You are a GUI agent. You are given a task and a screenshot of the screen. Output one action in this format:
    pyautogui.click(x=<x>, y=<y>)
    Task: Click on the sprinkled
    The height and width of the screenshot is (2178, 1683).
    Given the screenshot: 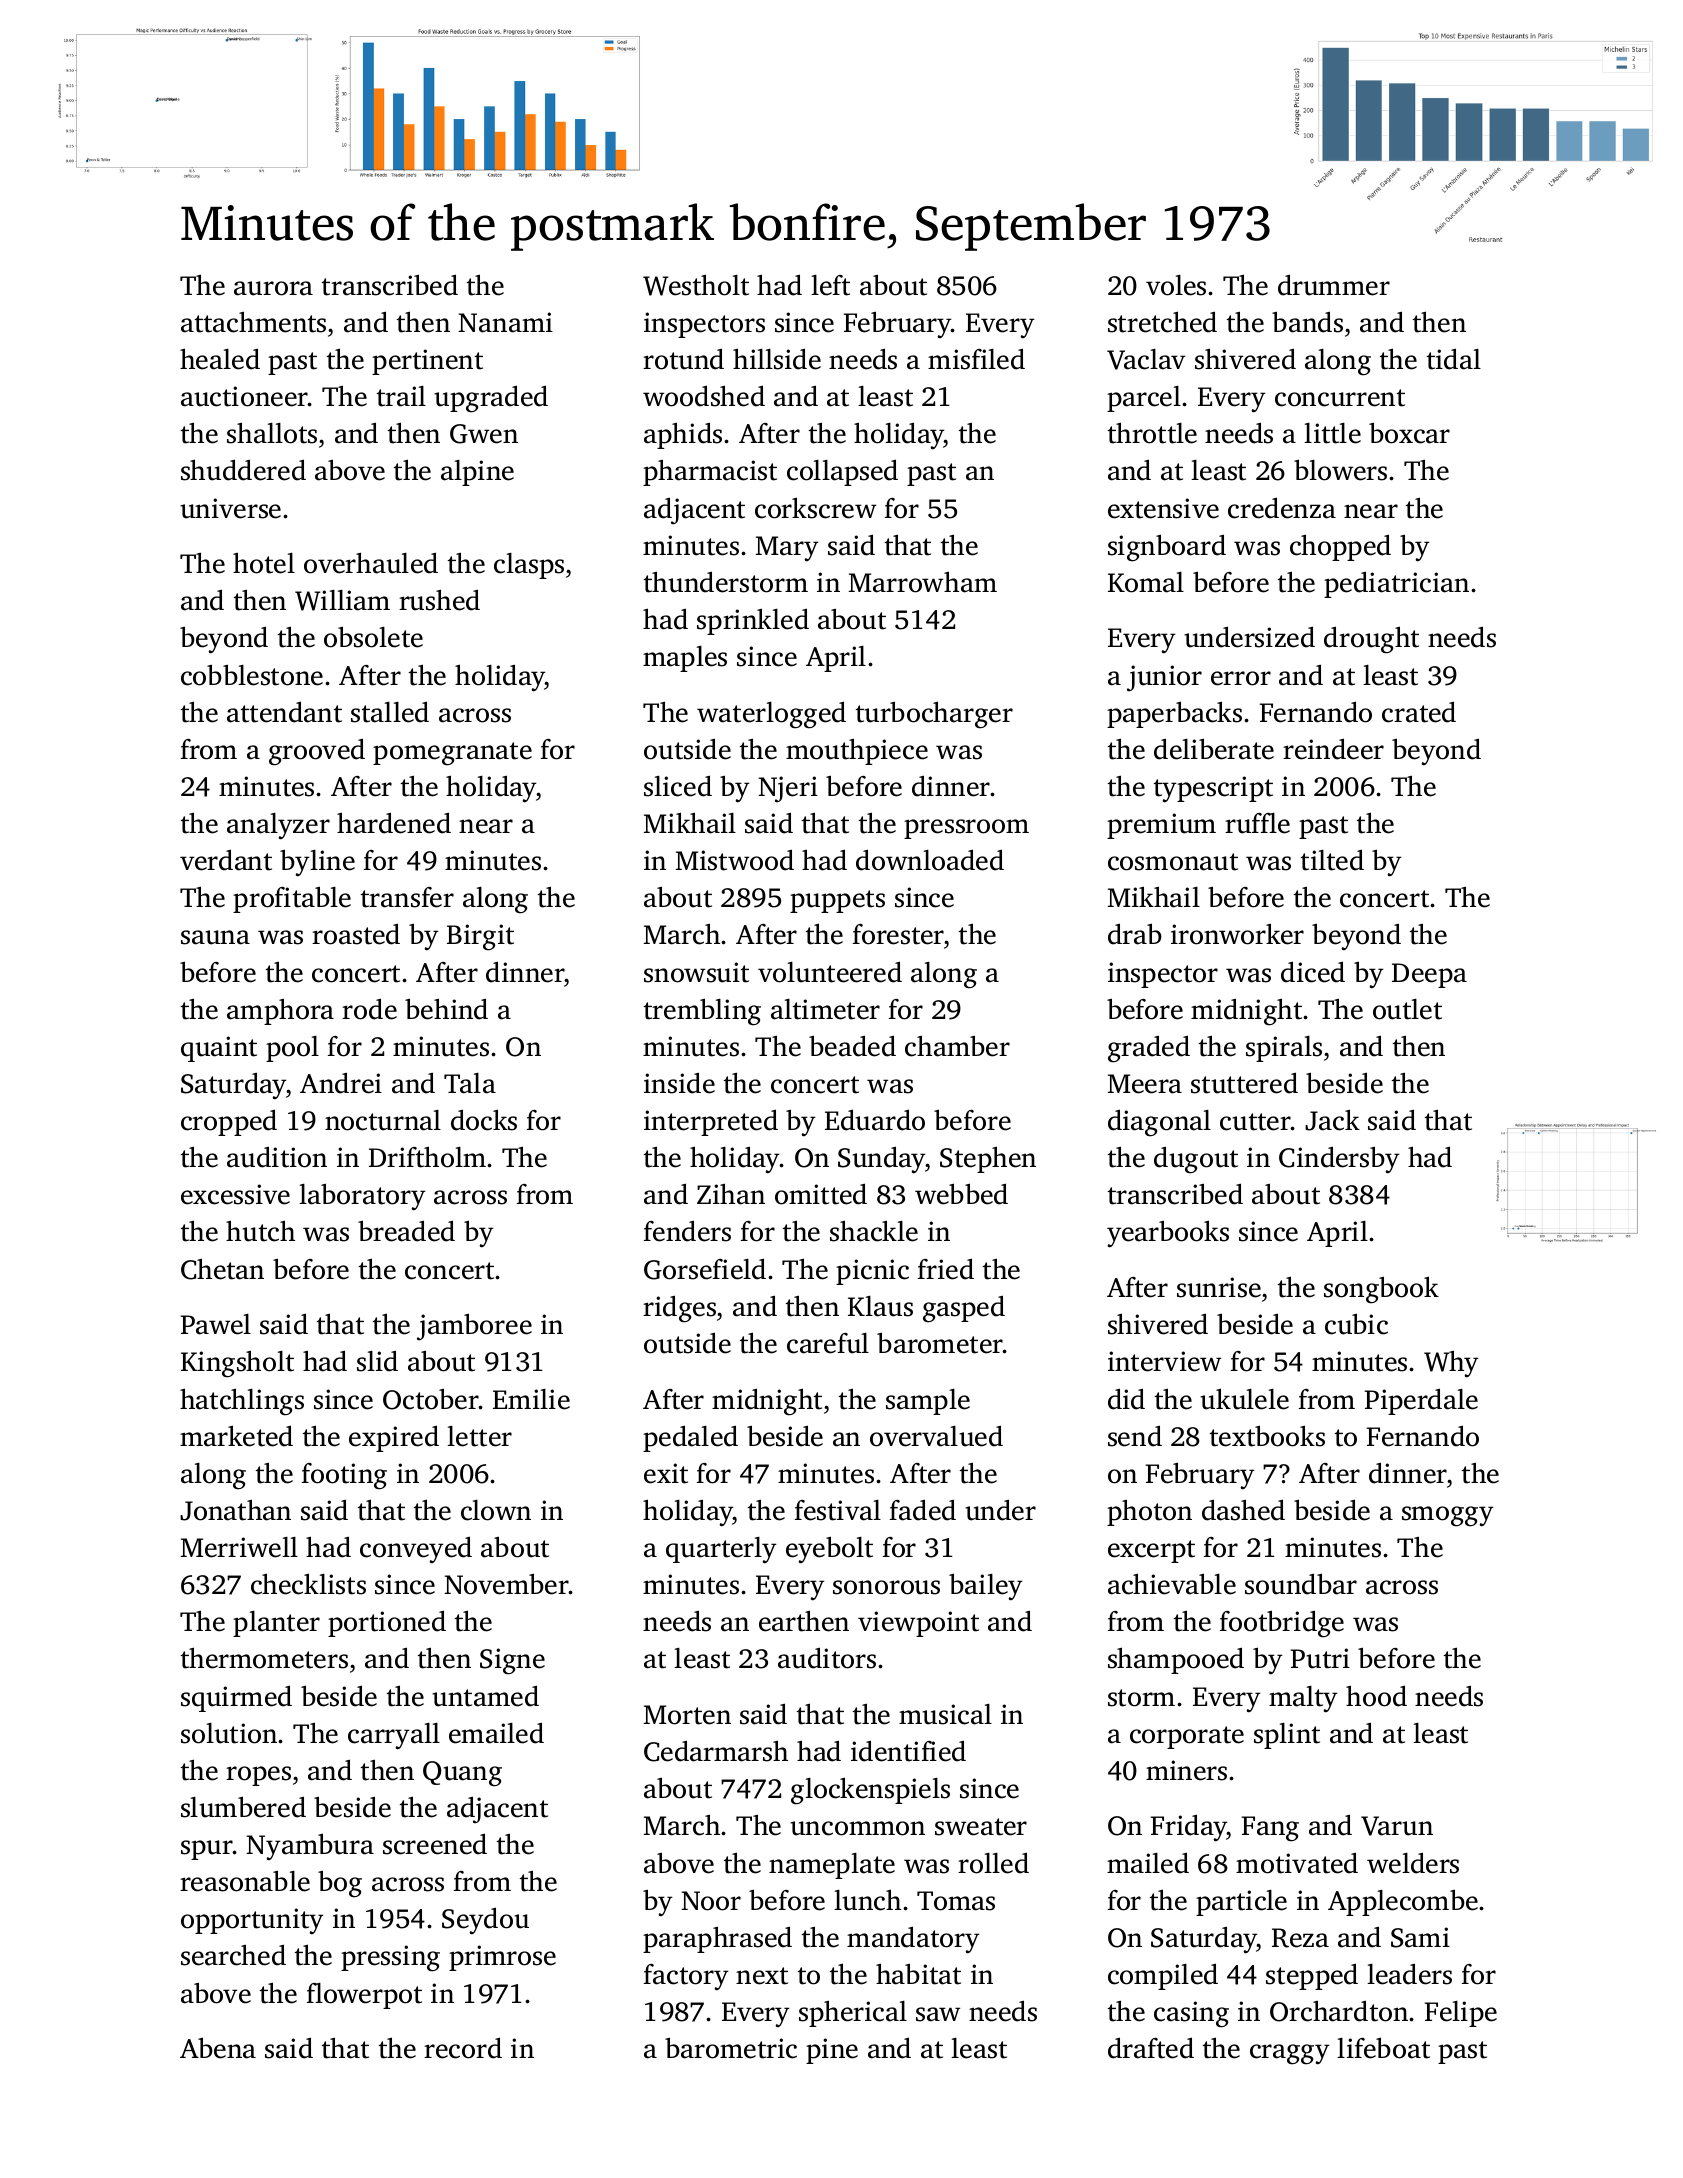 What is the action you would take?
    pyautogui.click(x=753, y=621)
